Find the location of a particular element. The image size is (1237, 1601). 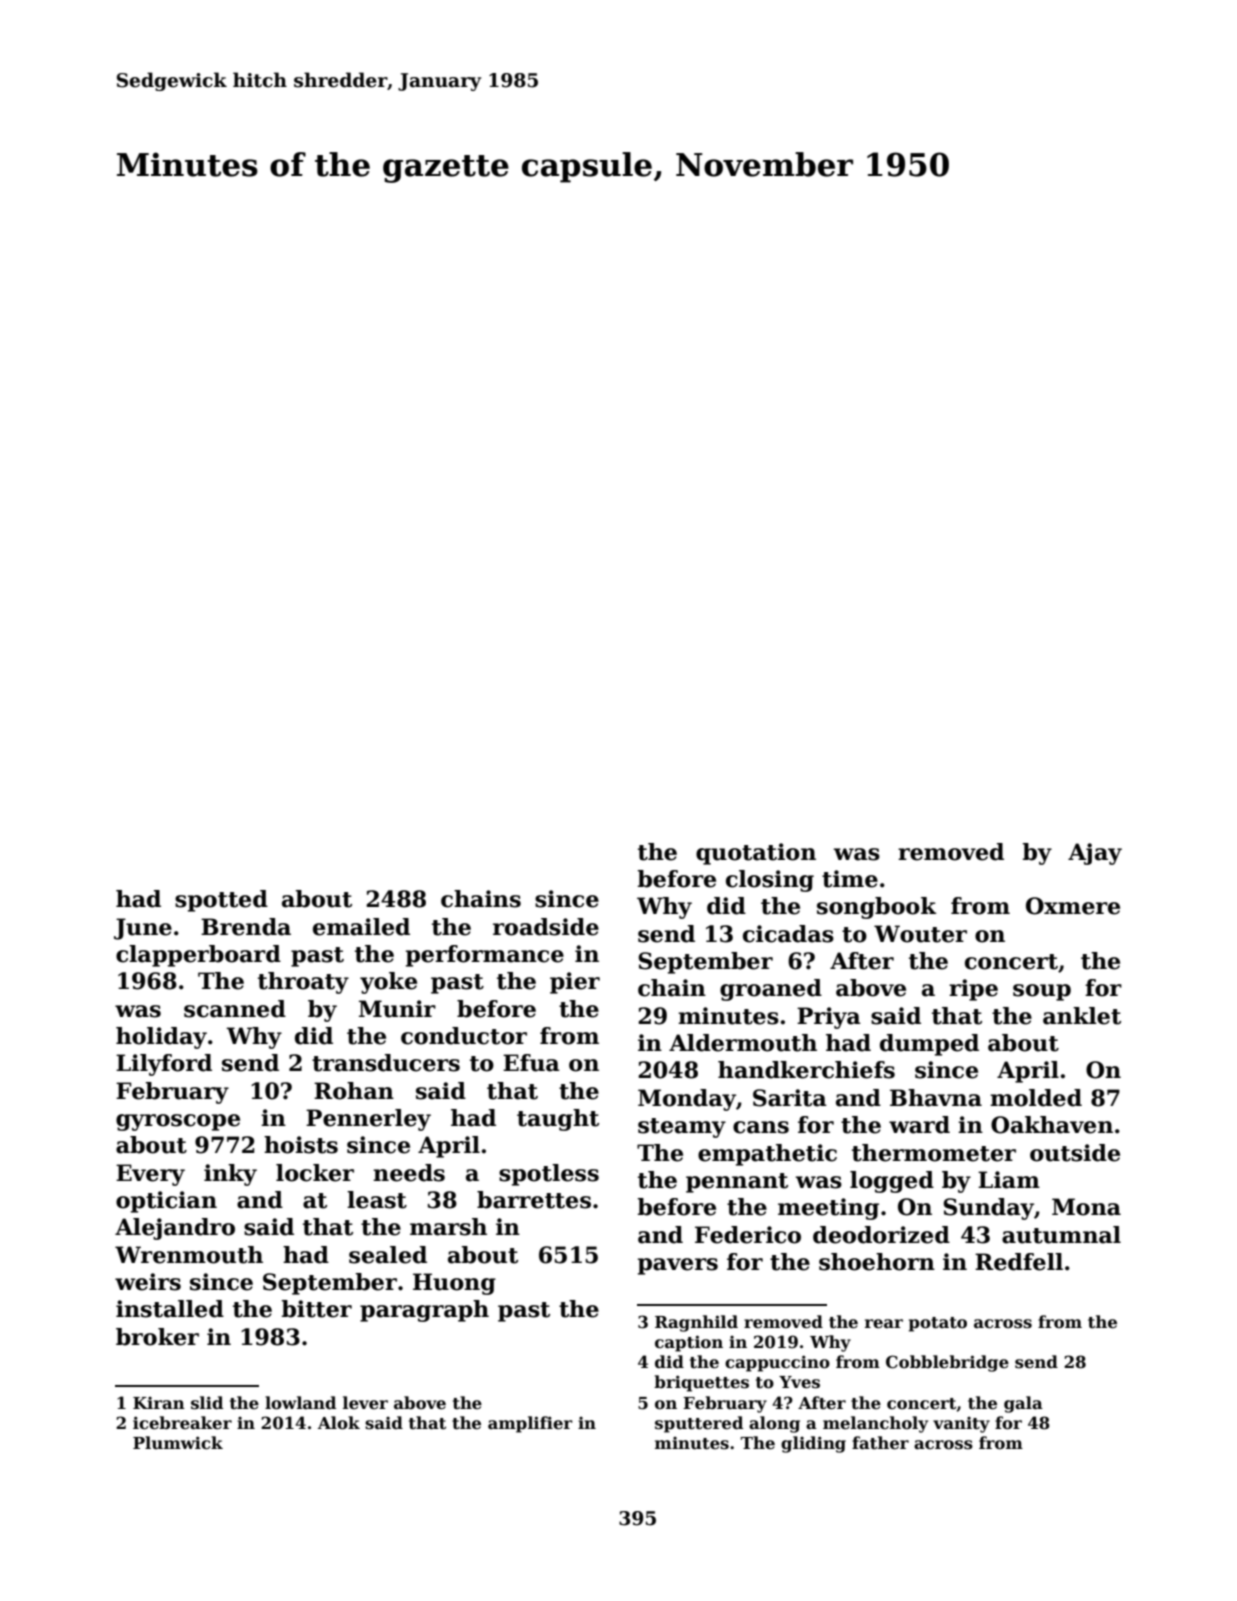

quotation is located at coordinates (756, 854).
